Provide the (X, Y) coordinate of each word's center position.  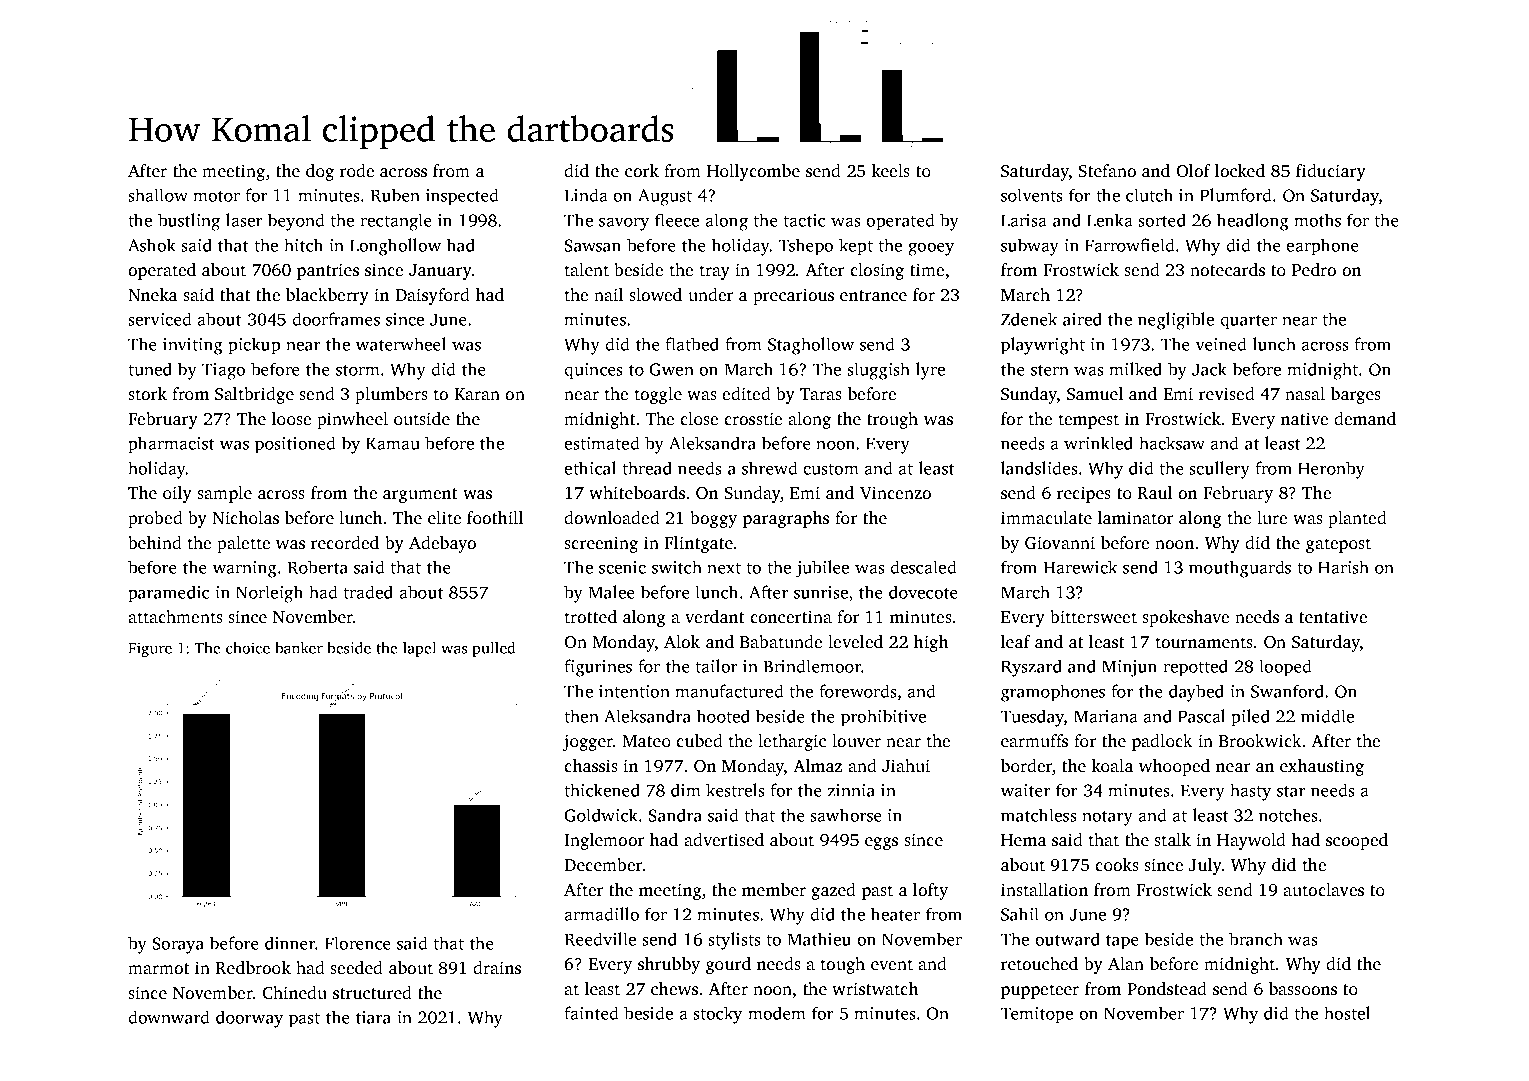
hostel (1347, 1013)
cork (642, 170)
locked (1240, 170)
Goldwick (601, 815)
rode (357, 170)
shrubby (669, 965)
